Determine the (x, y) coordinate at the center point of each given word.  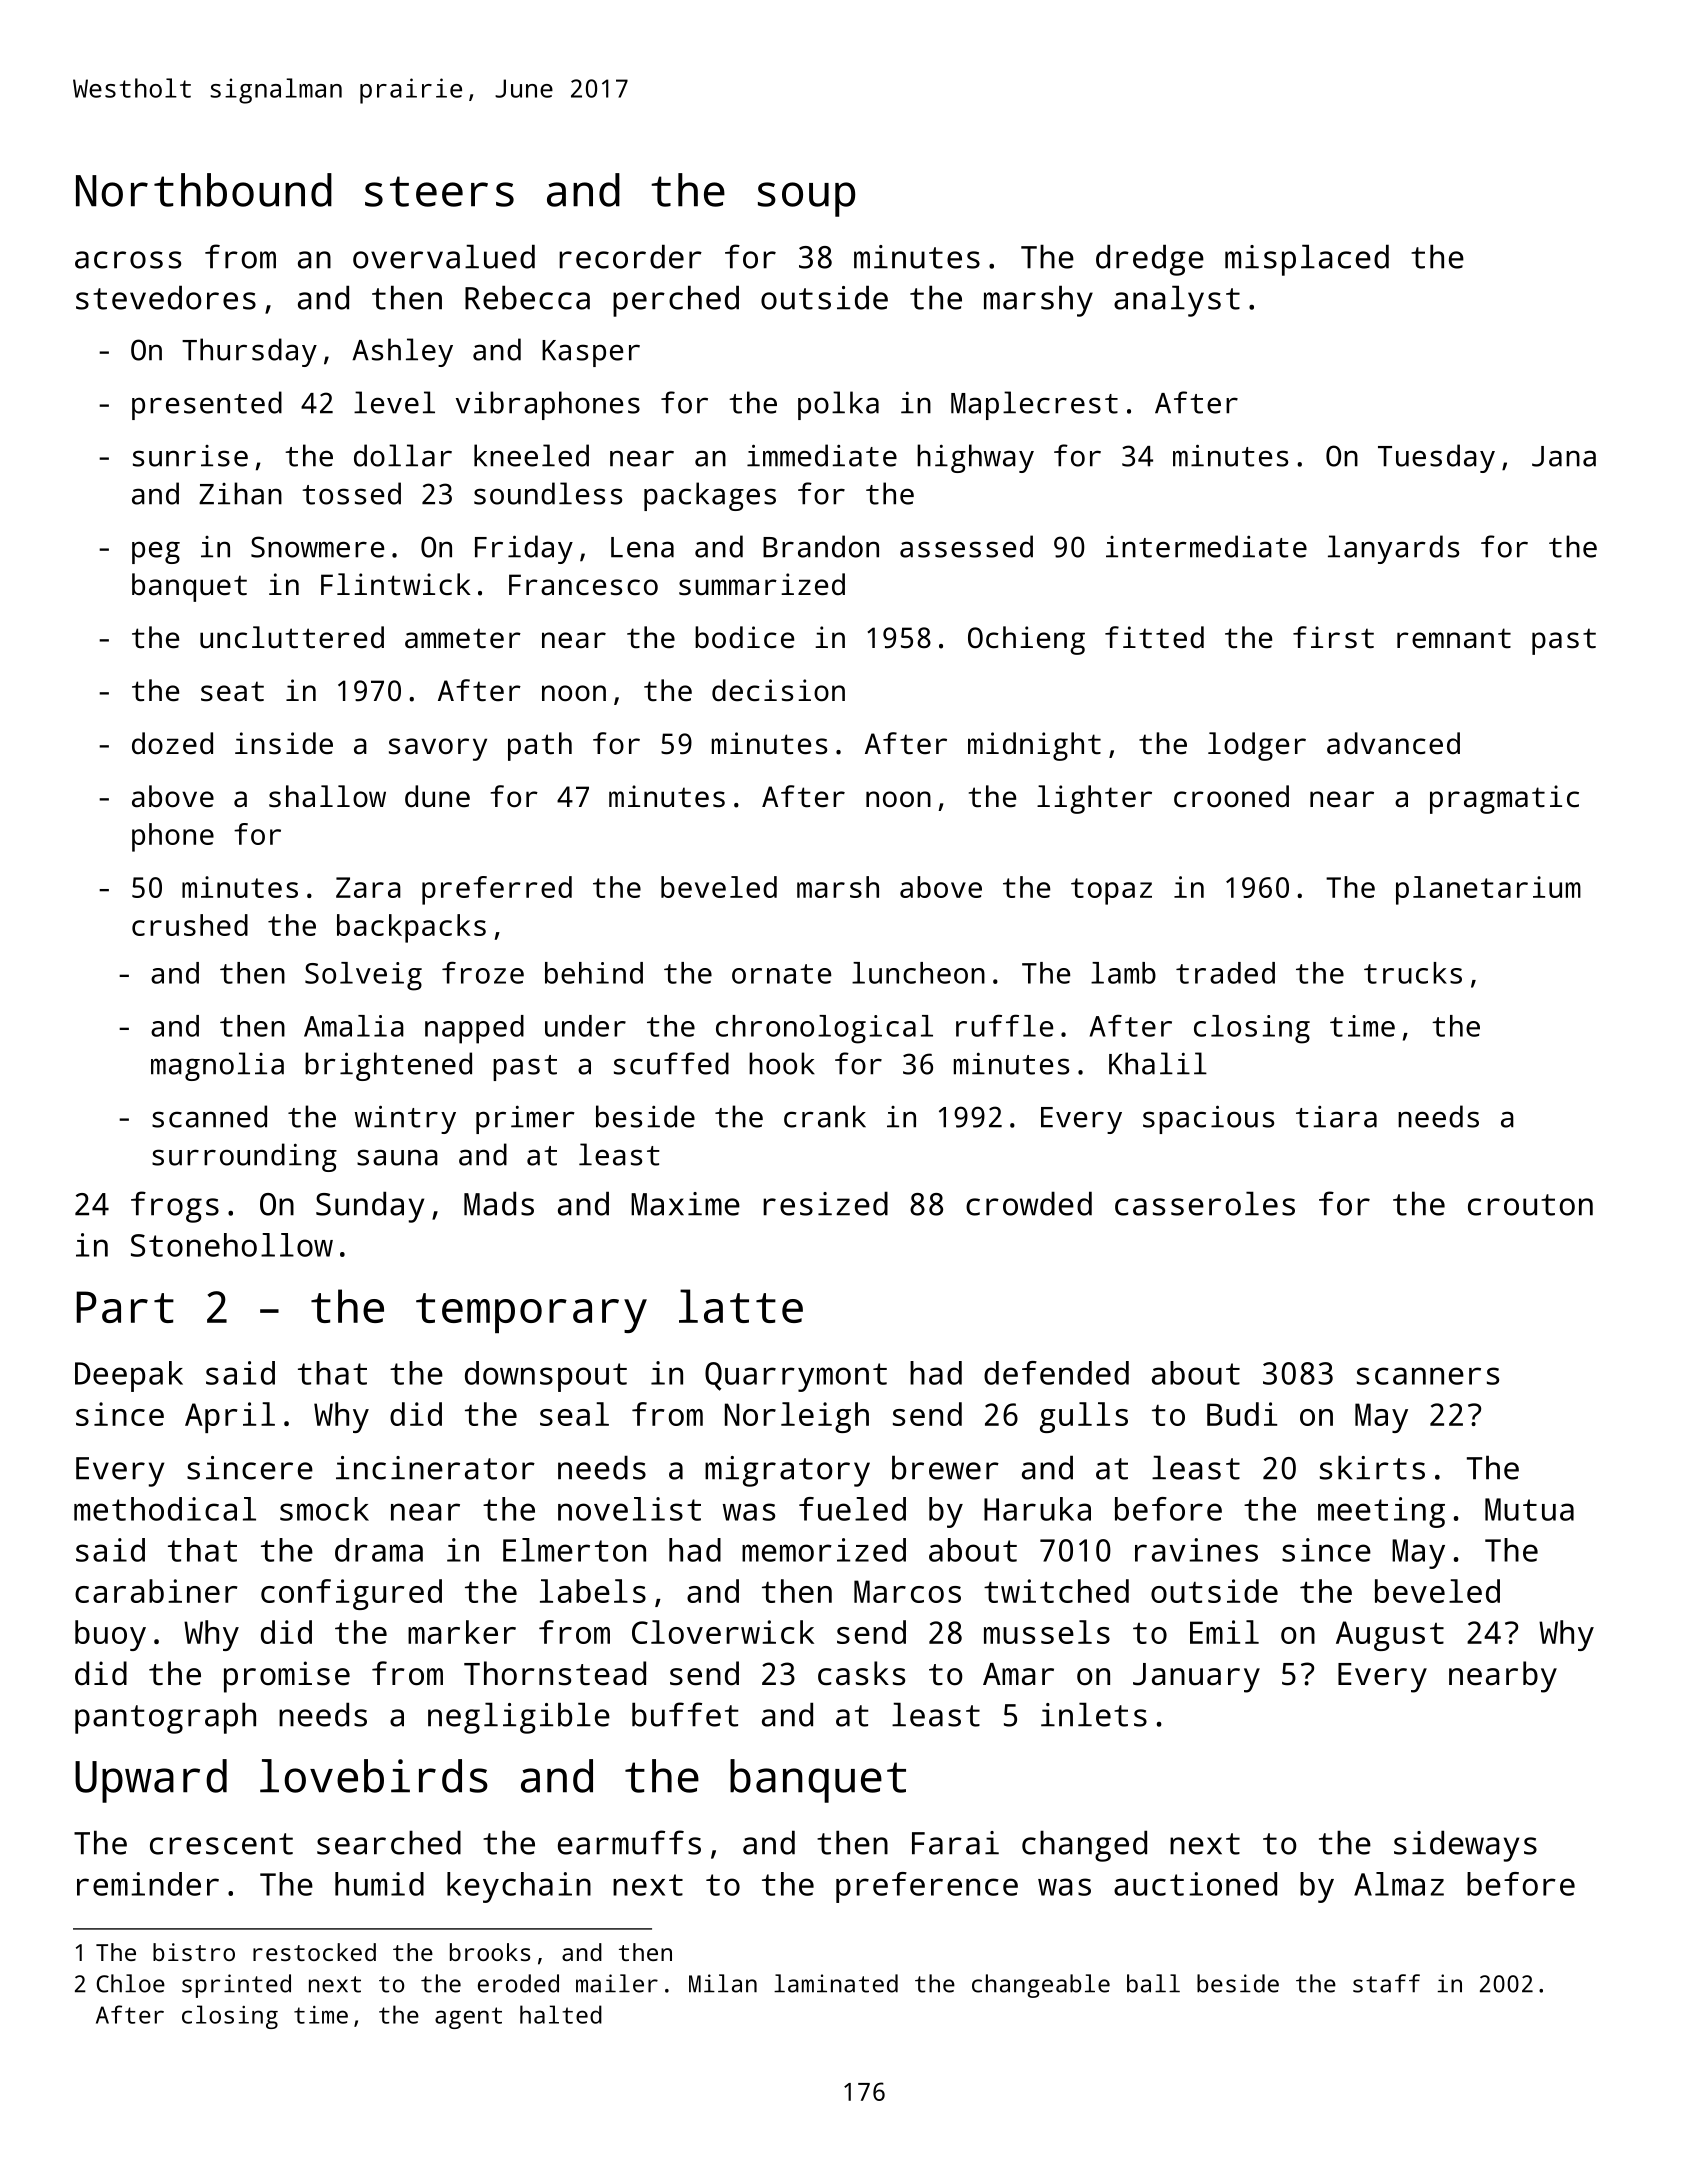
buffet (685, 1714)
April (230, 1417)
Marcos (907, 1591)
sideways (1465, 1846)
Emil (1224, 1632)
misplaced (1307, 260)
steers (439, 191)
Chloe (131, 1983)
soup (806, 199)
